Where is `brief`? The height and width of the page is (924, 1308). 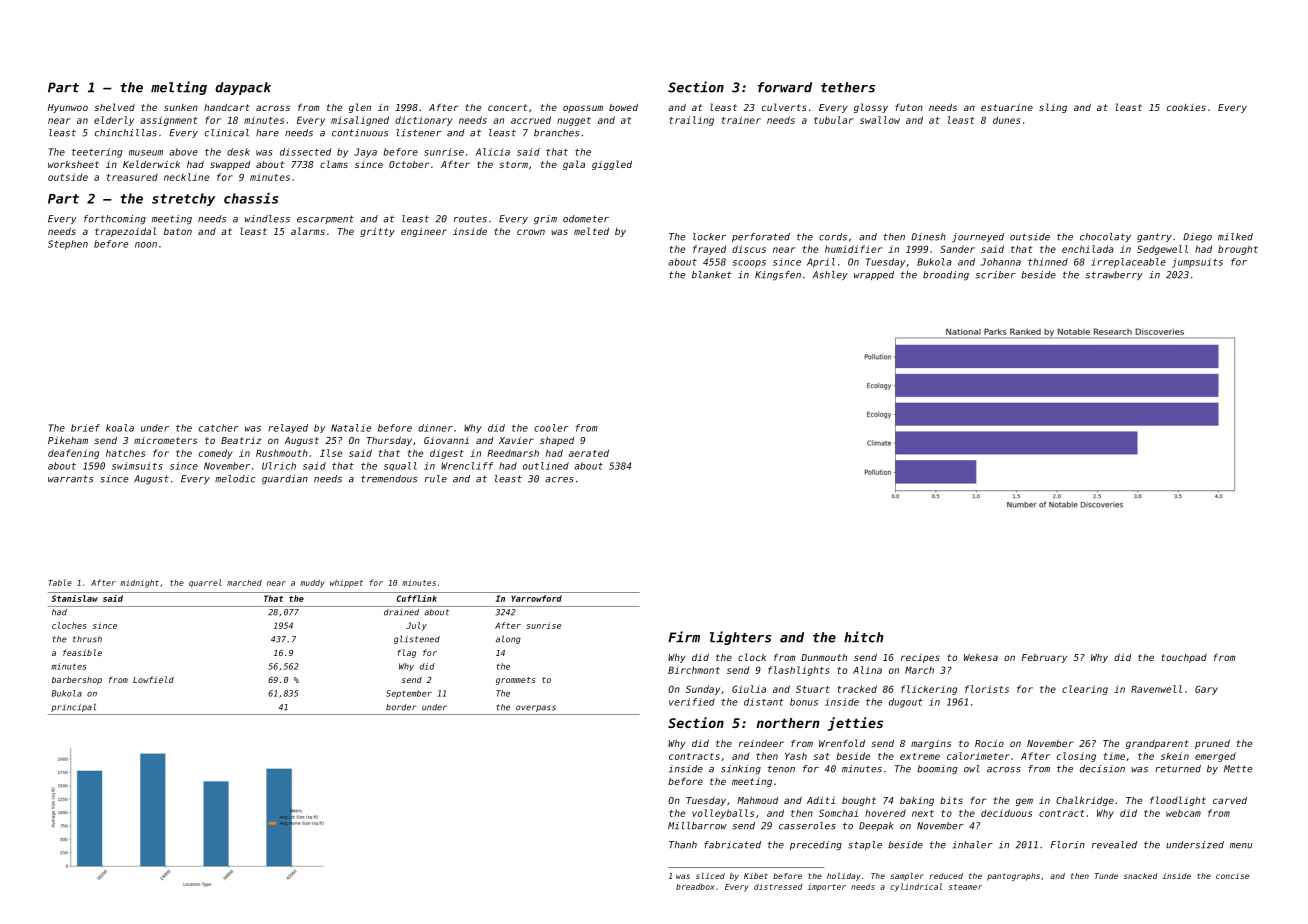 brief is located at coordinates (85, 428).
